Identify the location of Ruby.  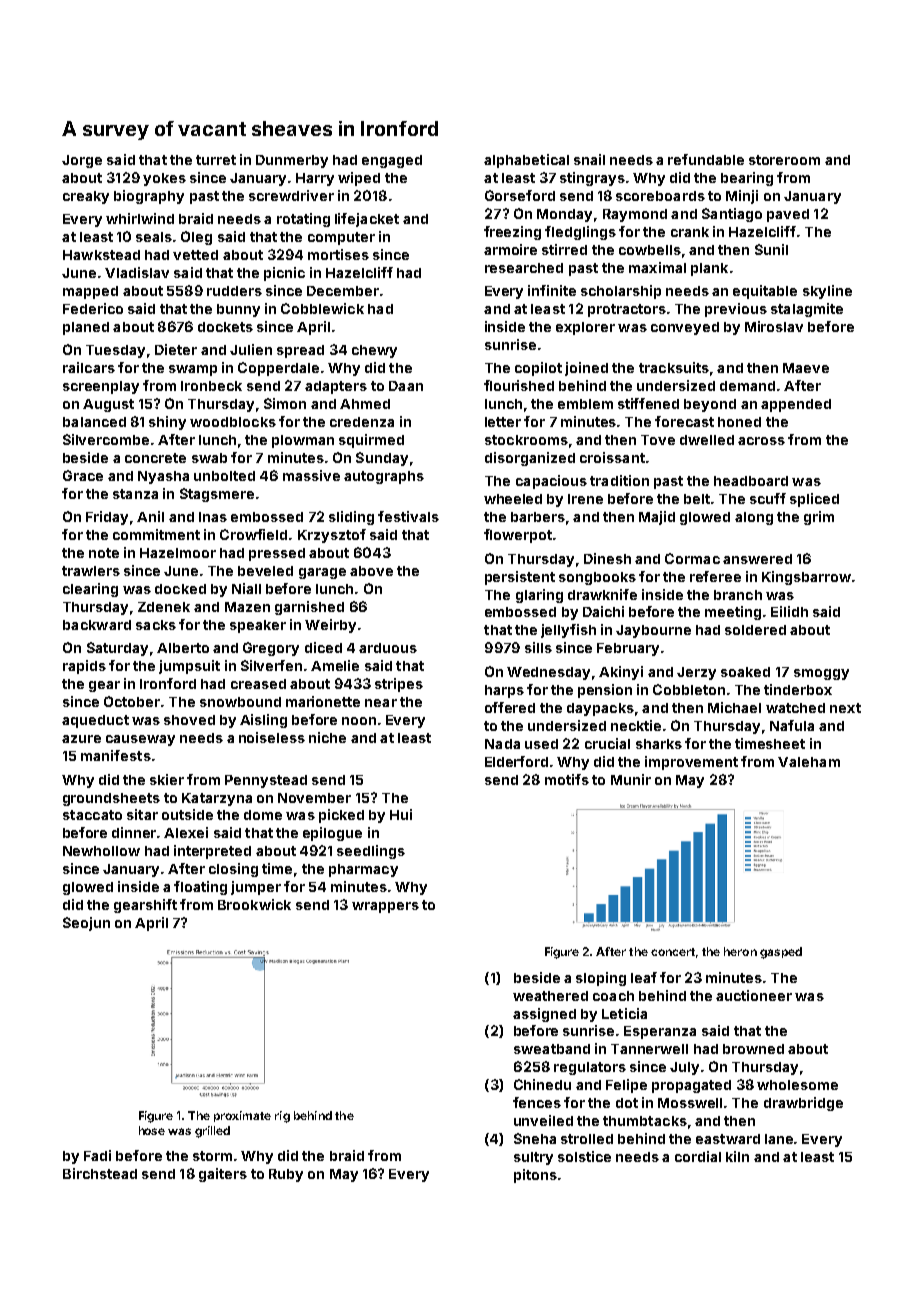
(286, 1175).
